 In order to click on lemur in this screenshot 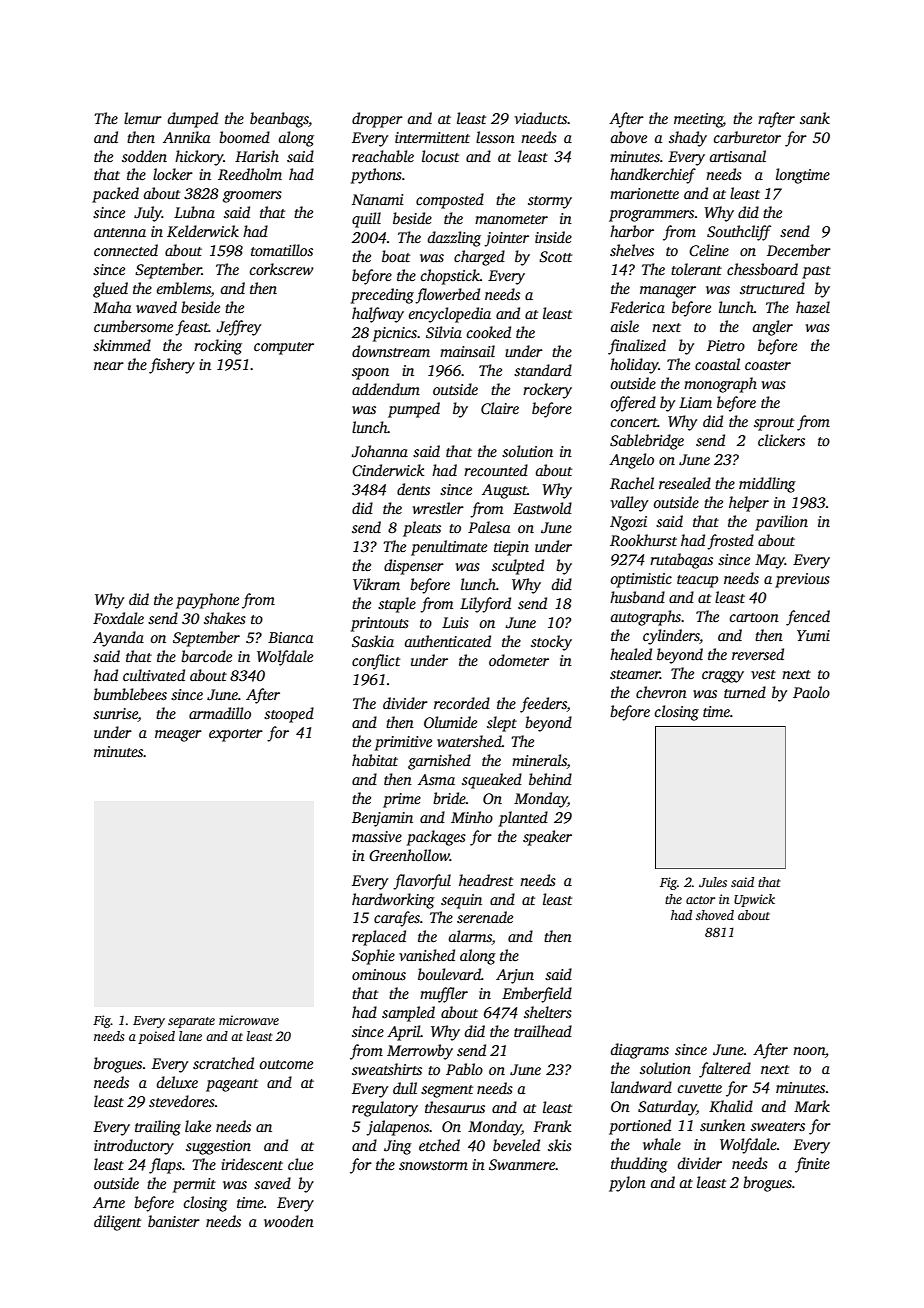, I will do `click(143, 118)`.
